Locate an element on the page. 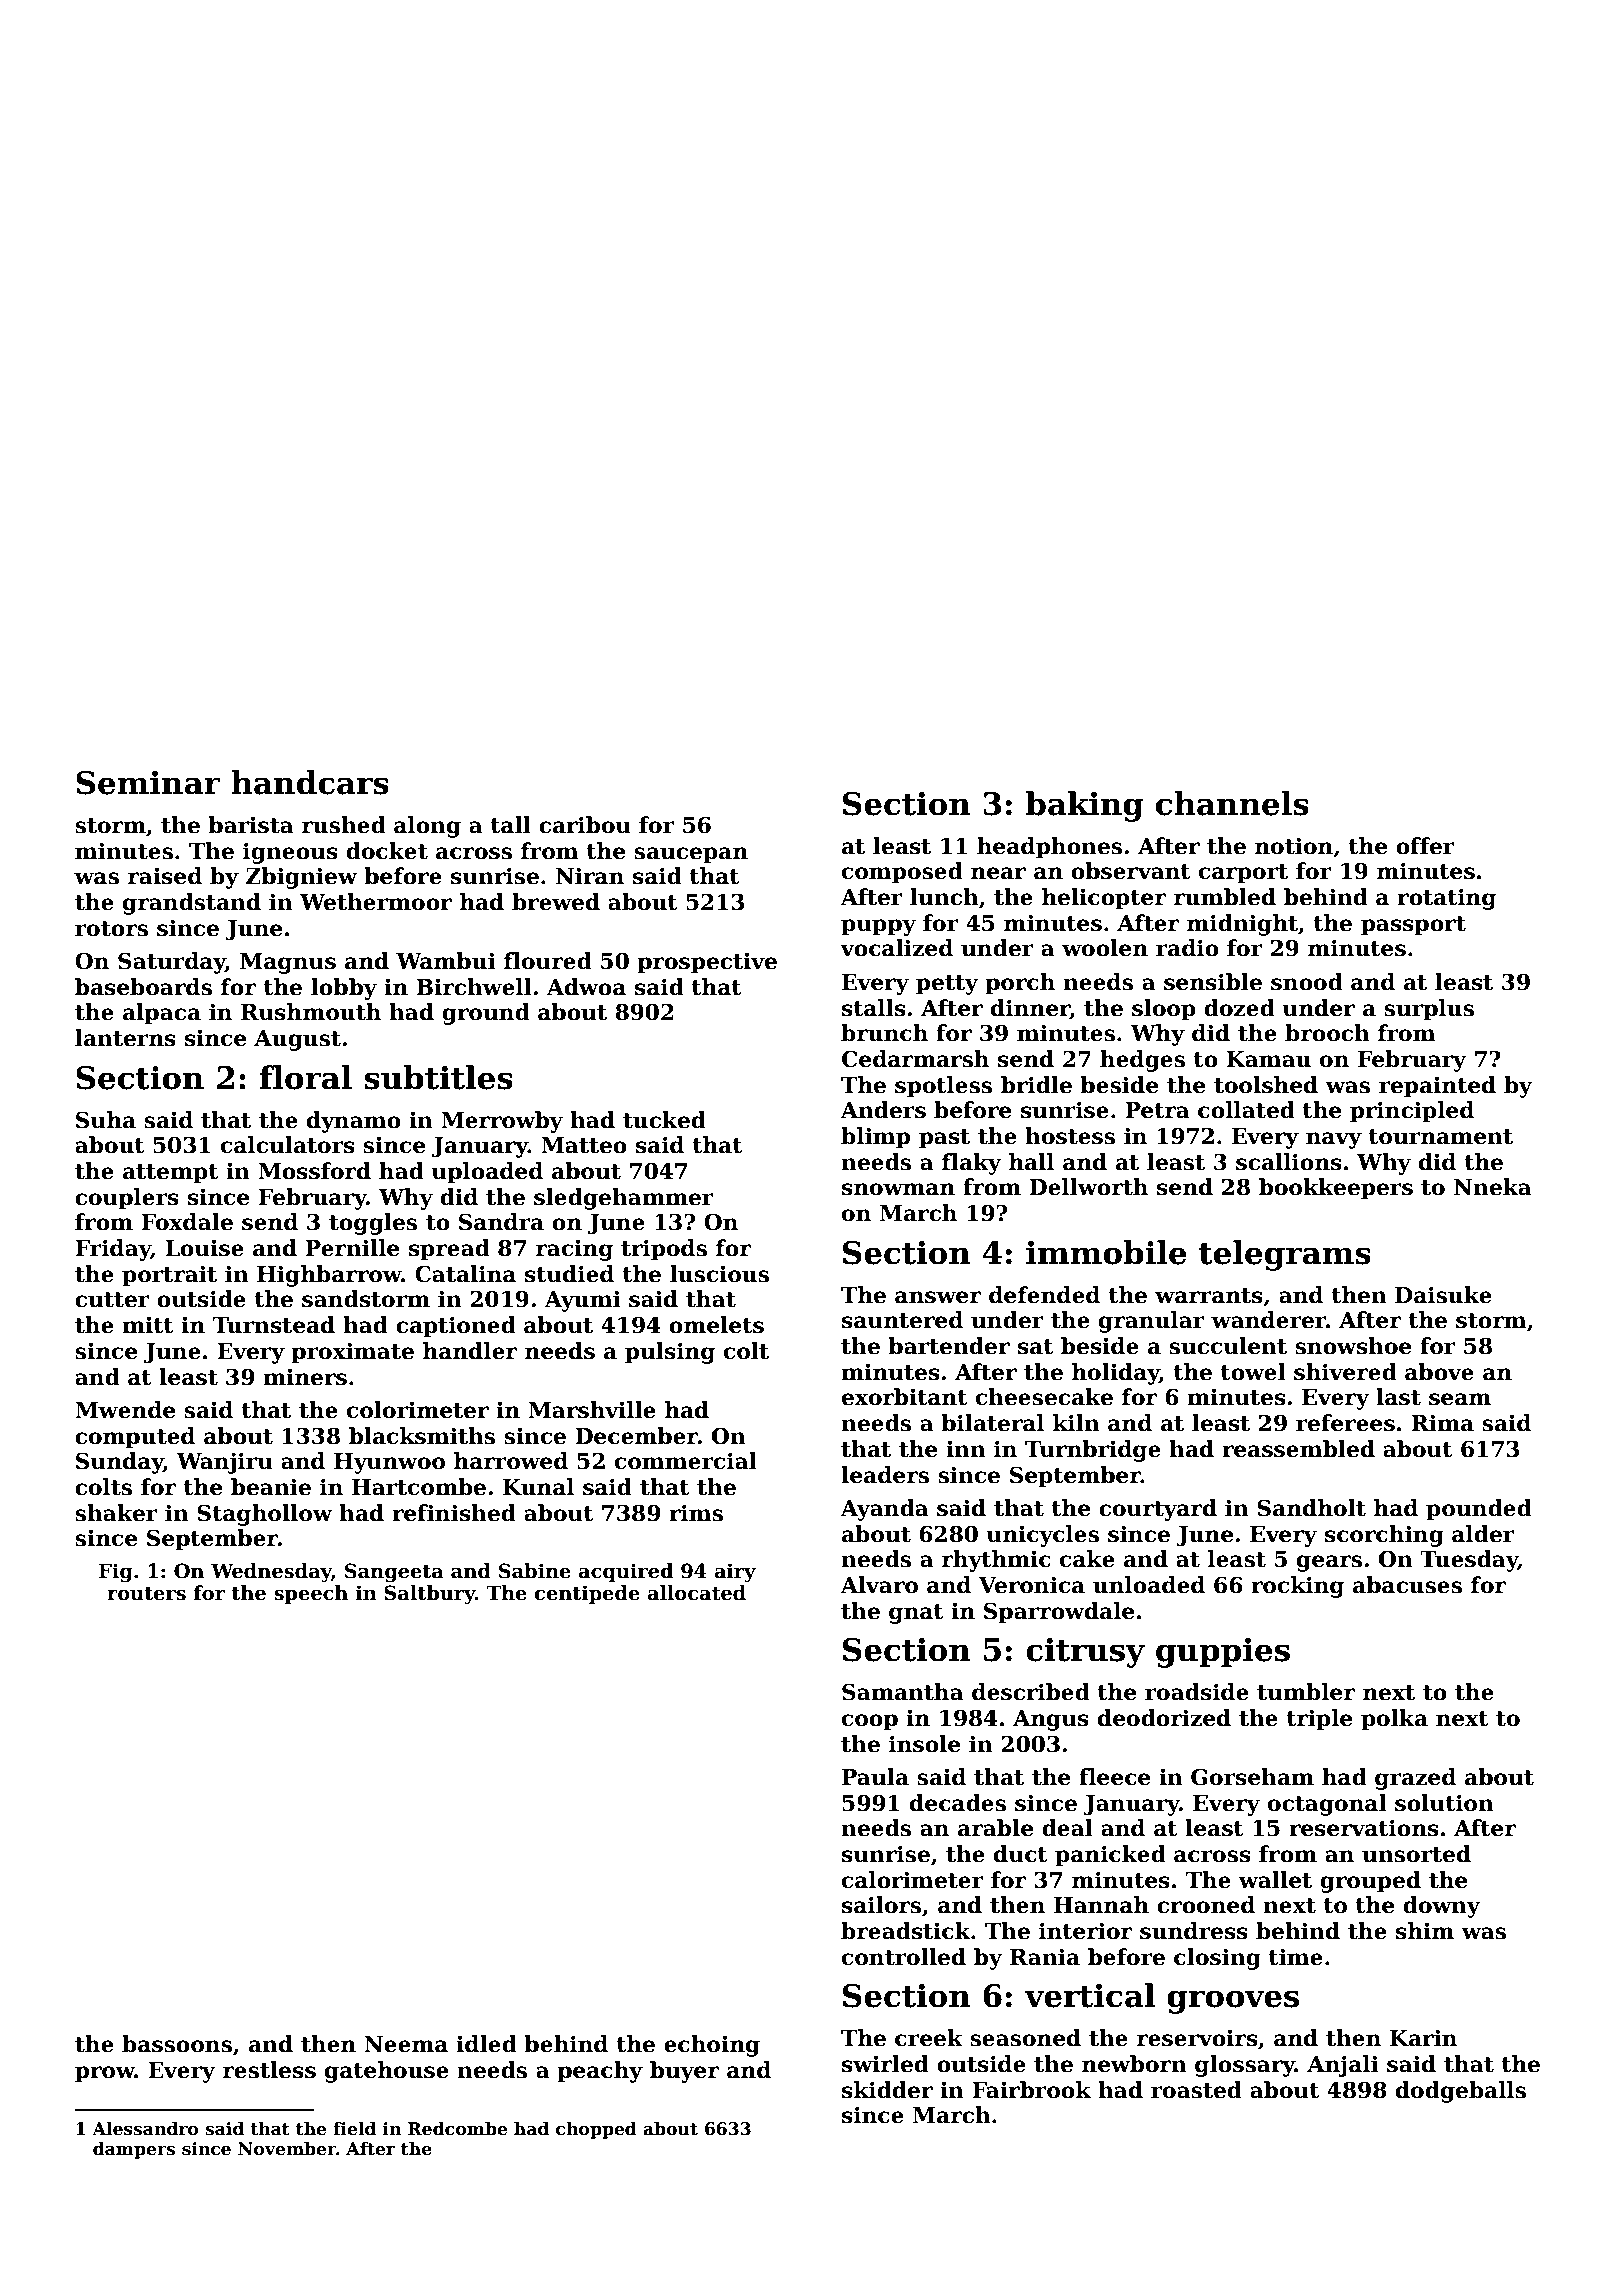 Image resolution: width=1620 pixels, height=2292 pixels. November is located at coordinates (287, 2149).
